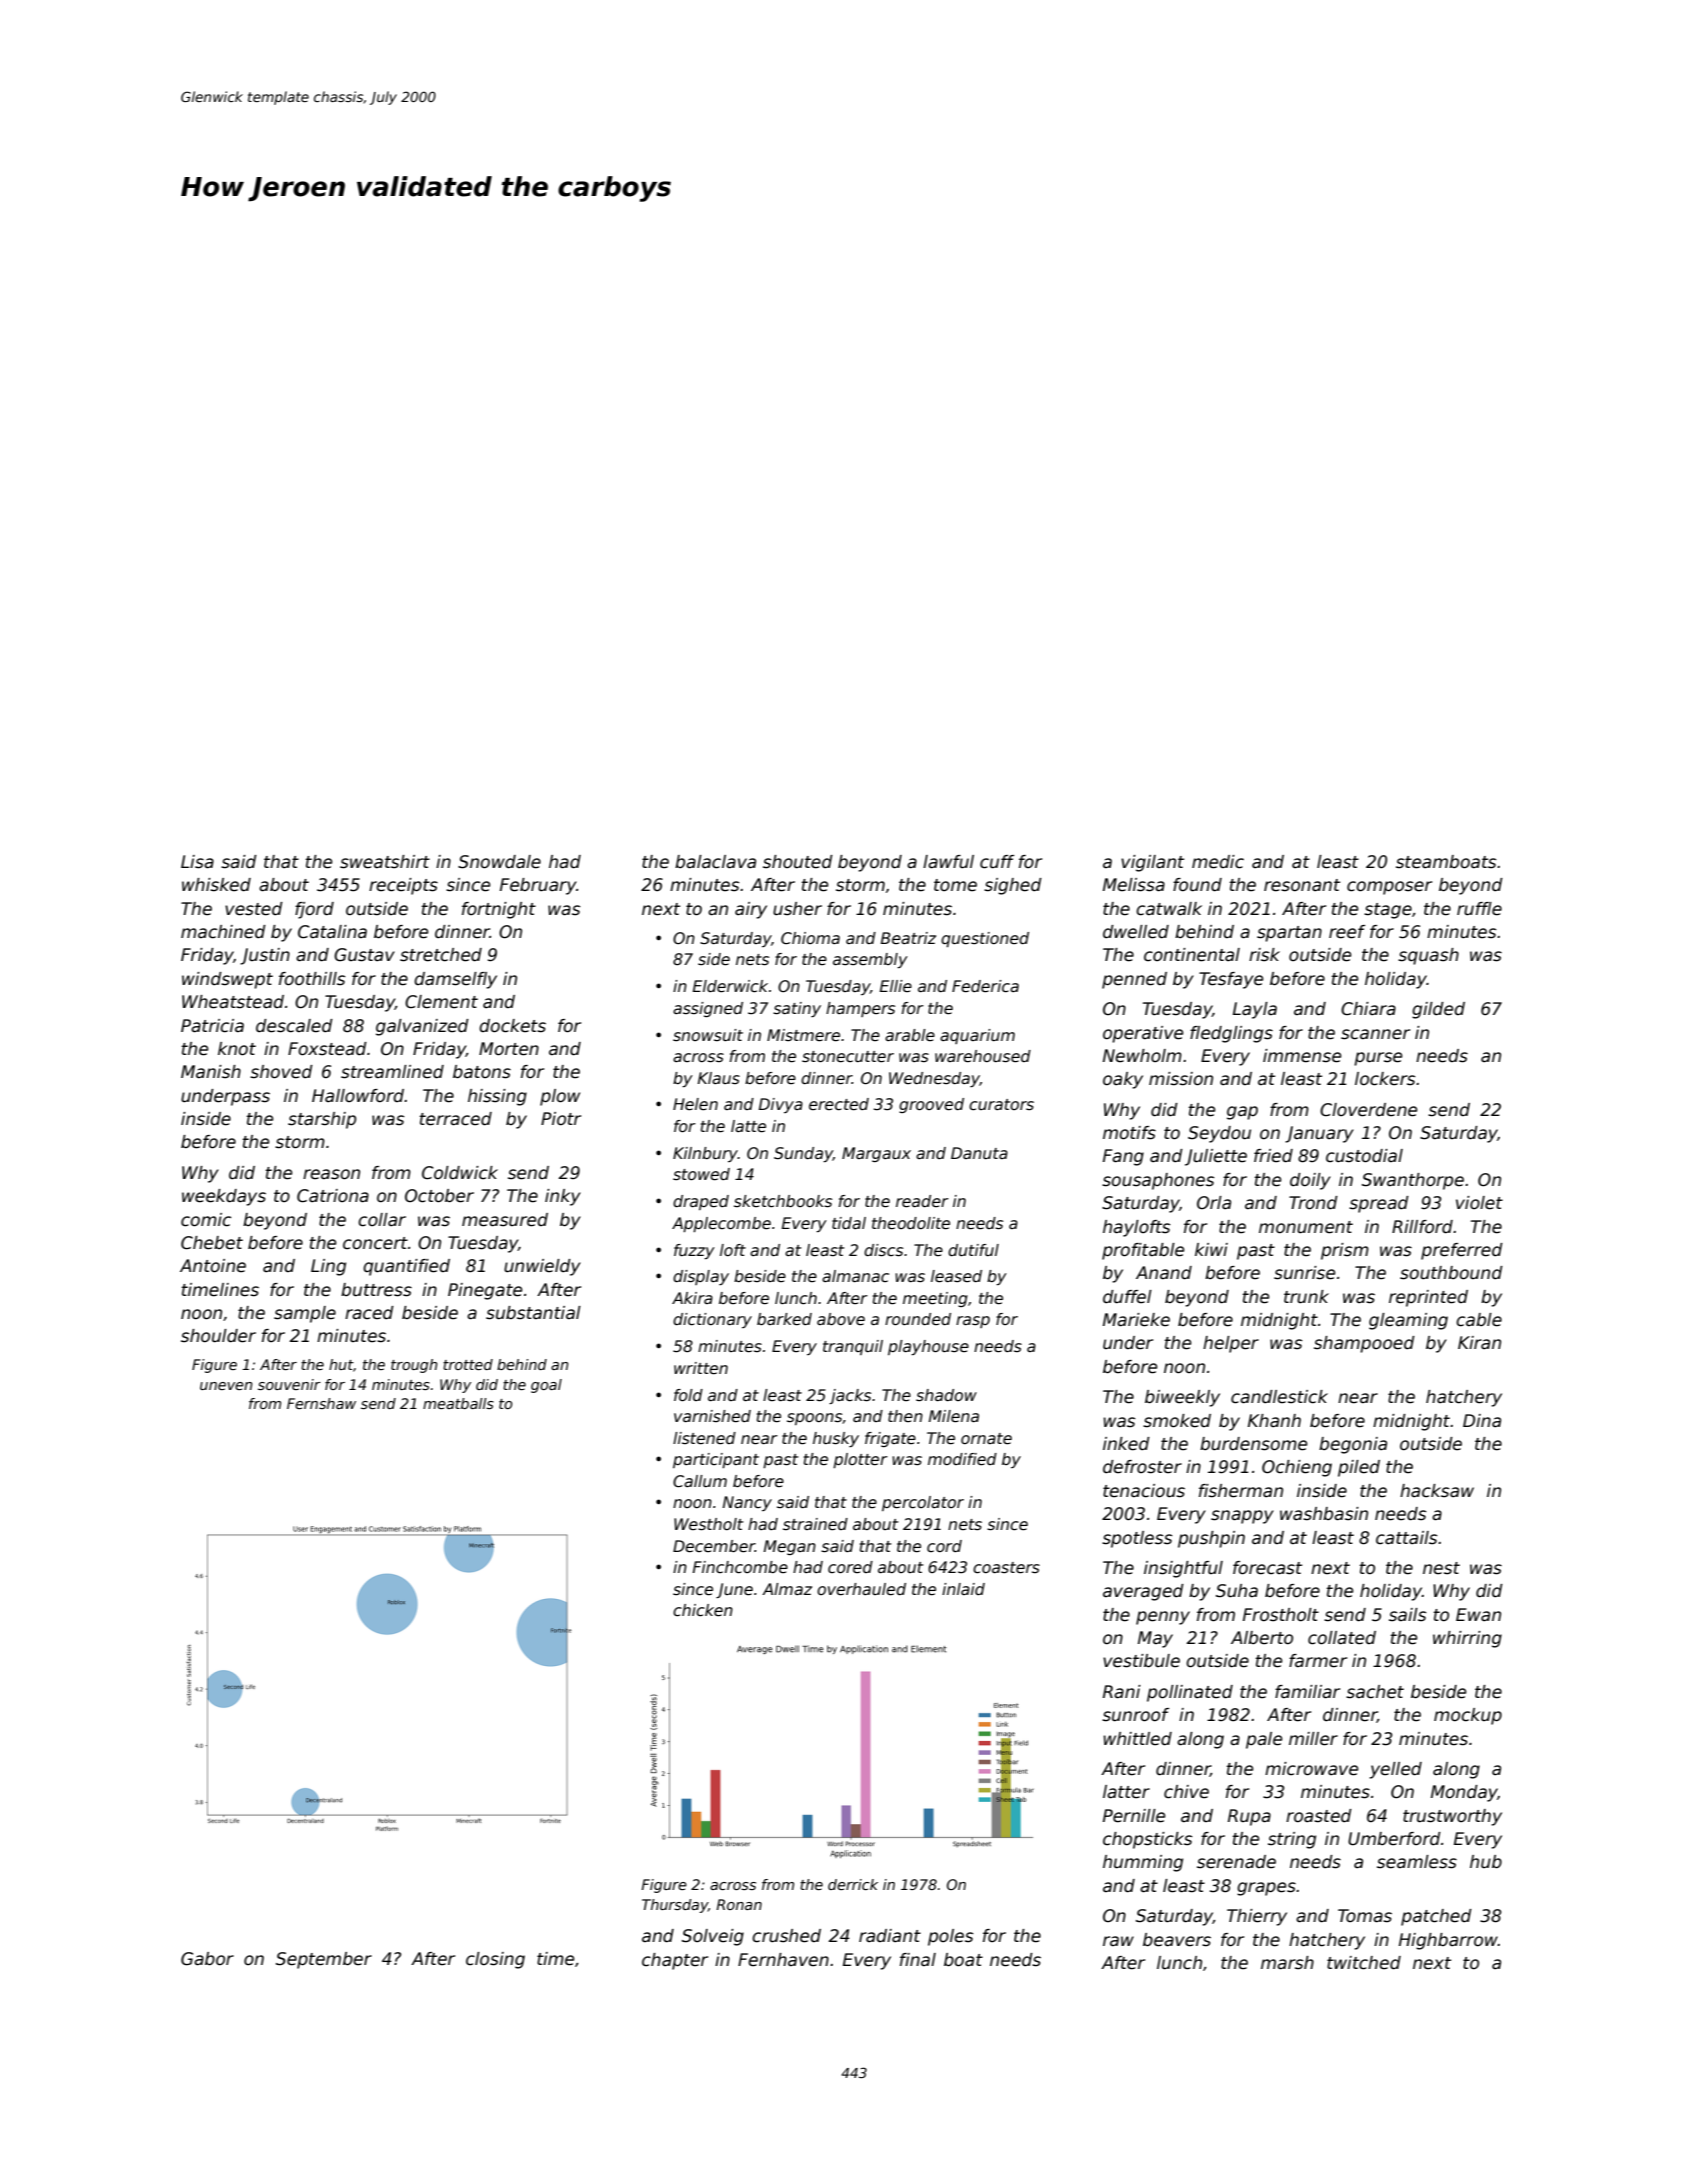 The width and height of the screenshot is (1683, 2178). What do you see at coordinates (321, 1403) in the screenshot?
I see `Fernshaw` at bounding box center [321, 1403].
